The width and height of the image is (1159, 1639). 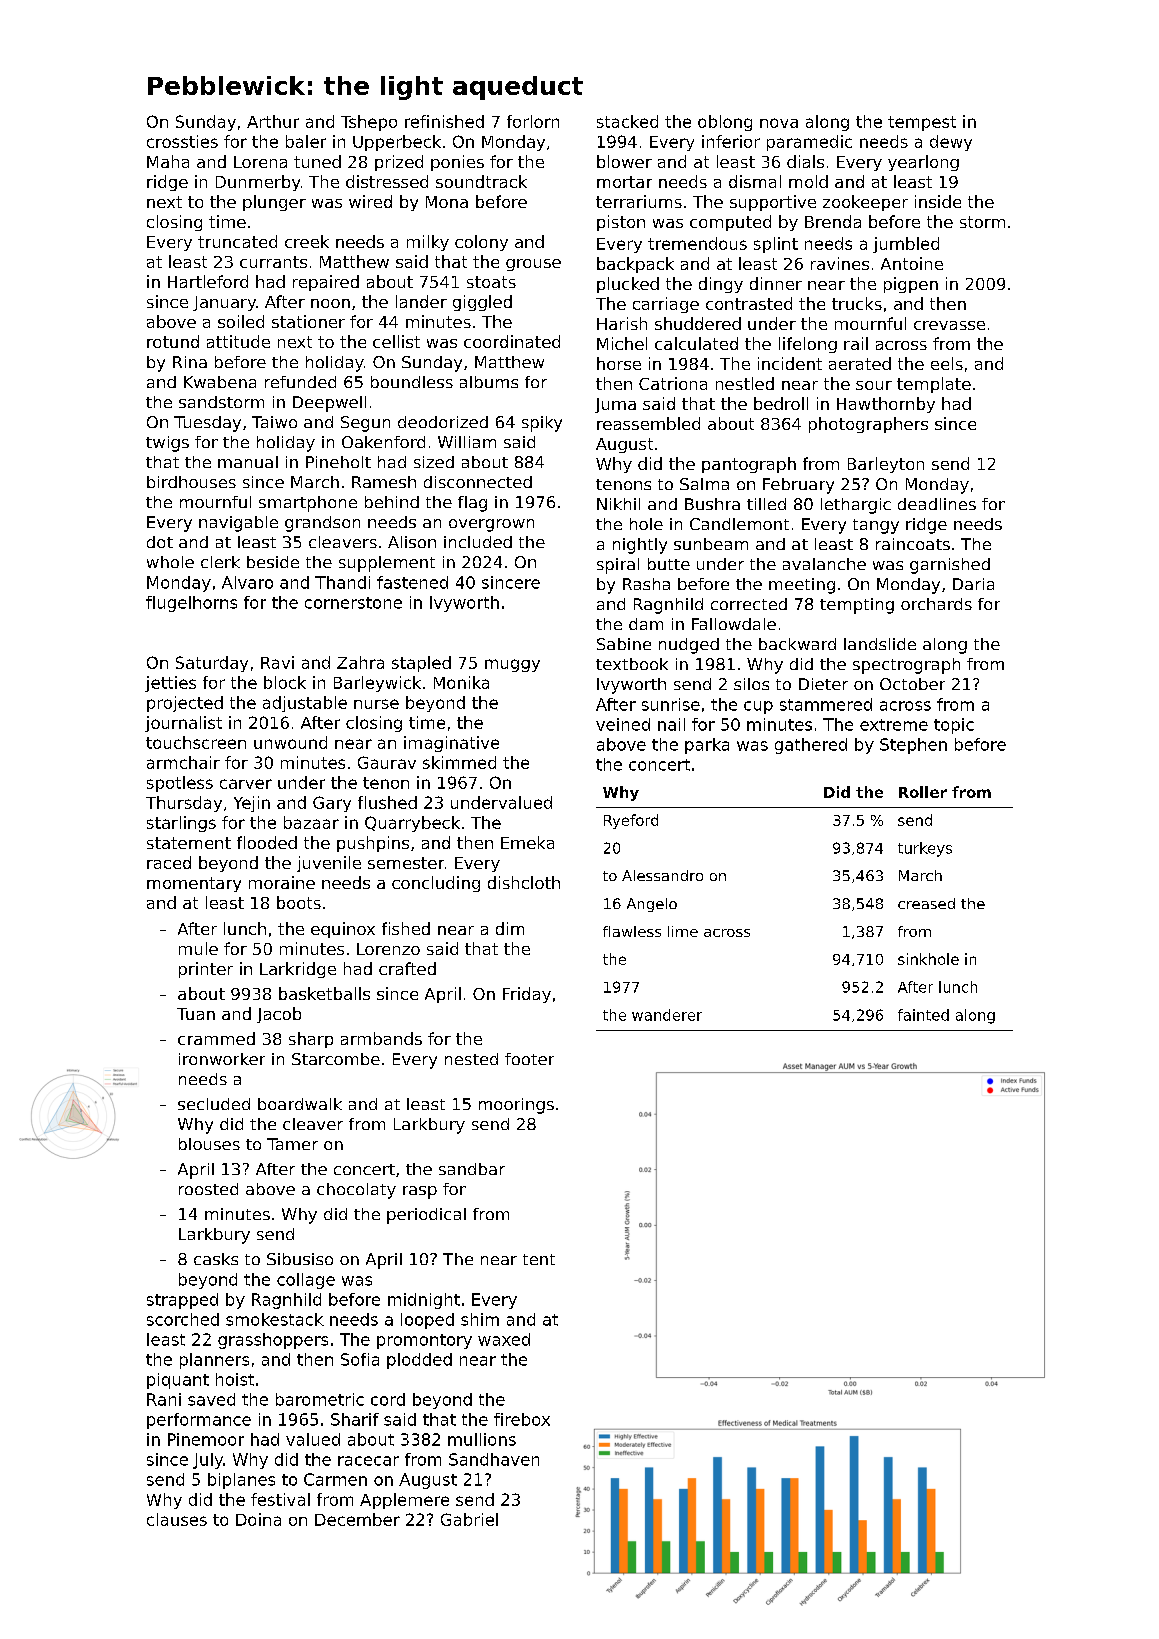 What do you see at coordinates (937, 504) in the image?
I see `deadlines` at bounding box center [937, 504].
